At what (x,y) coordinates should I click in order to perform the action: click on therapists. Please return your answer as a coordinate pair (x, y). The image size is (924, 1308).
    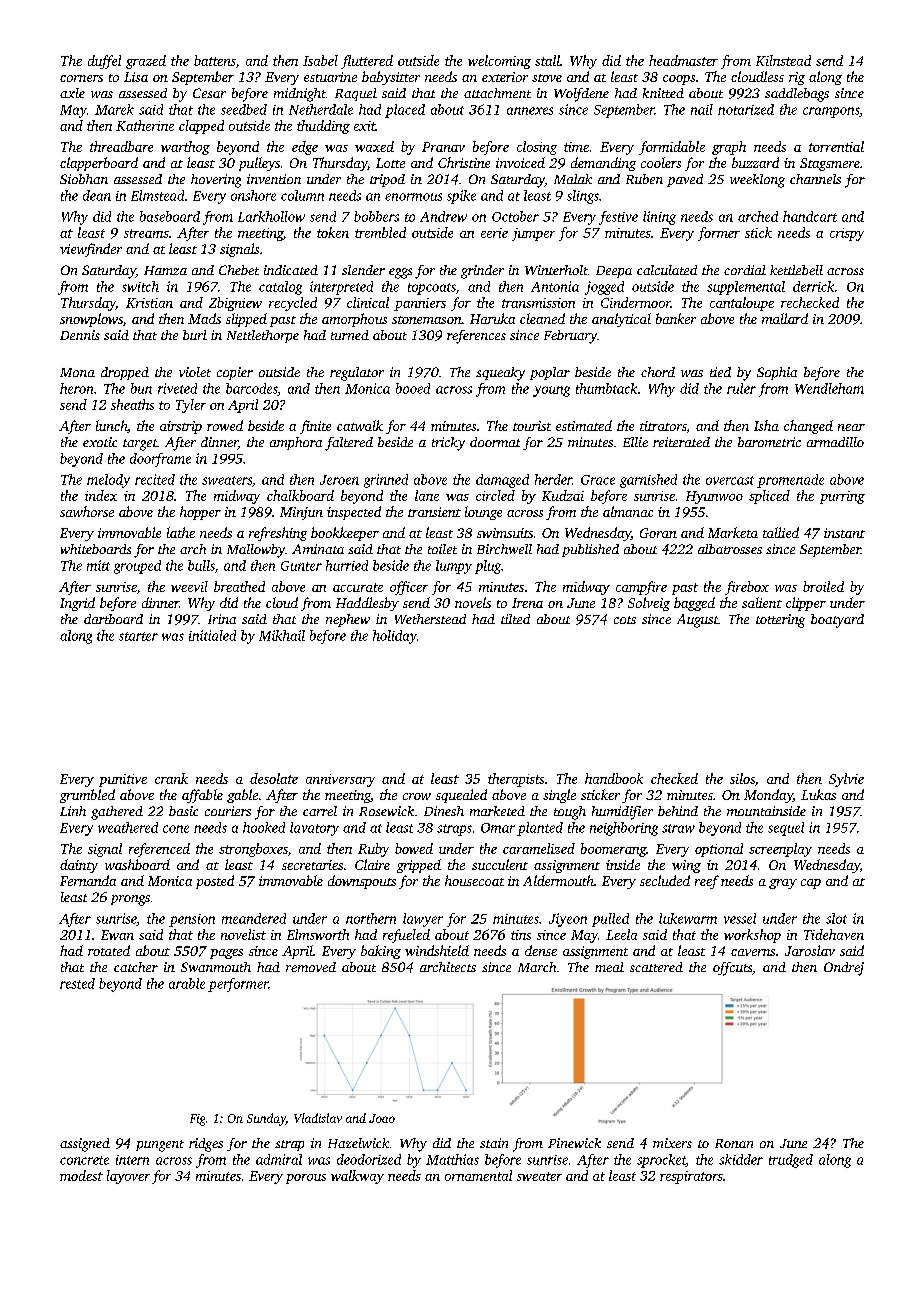
    Looking at the image, I should click on (516, 780).
